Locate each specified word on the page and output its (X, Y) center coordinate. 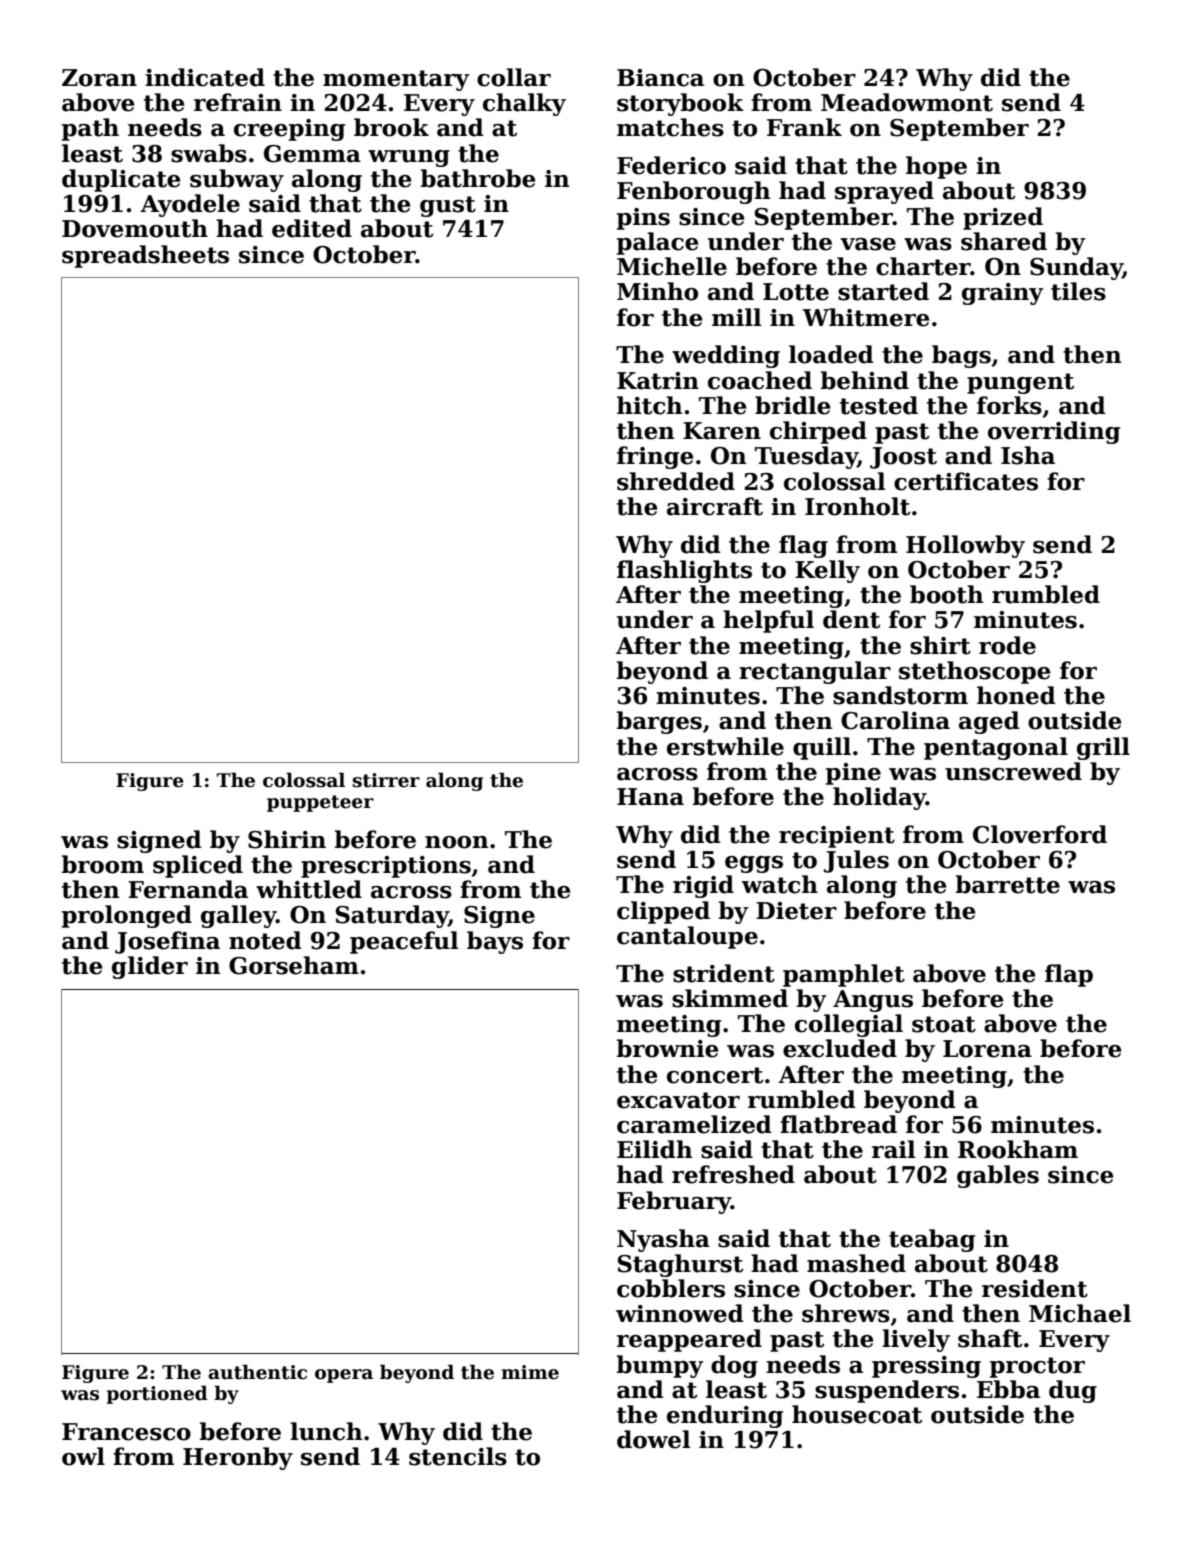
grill (1103, 748)
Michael (1080, 1313)
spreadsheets (145, 256)
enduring (725, 1416)
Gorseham (294, 965)
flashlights (684, 571)
